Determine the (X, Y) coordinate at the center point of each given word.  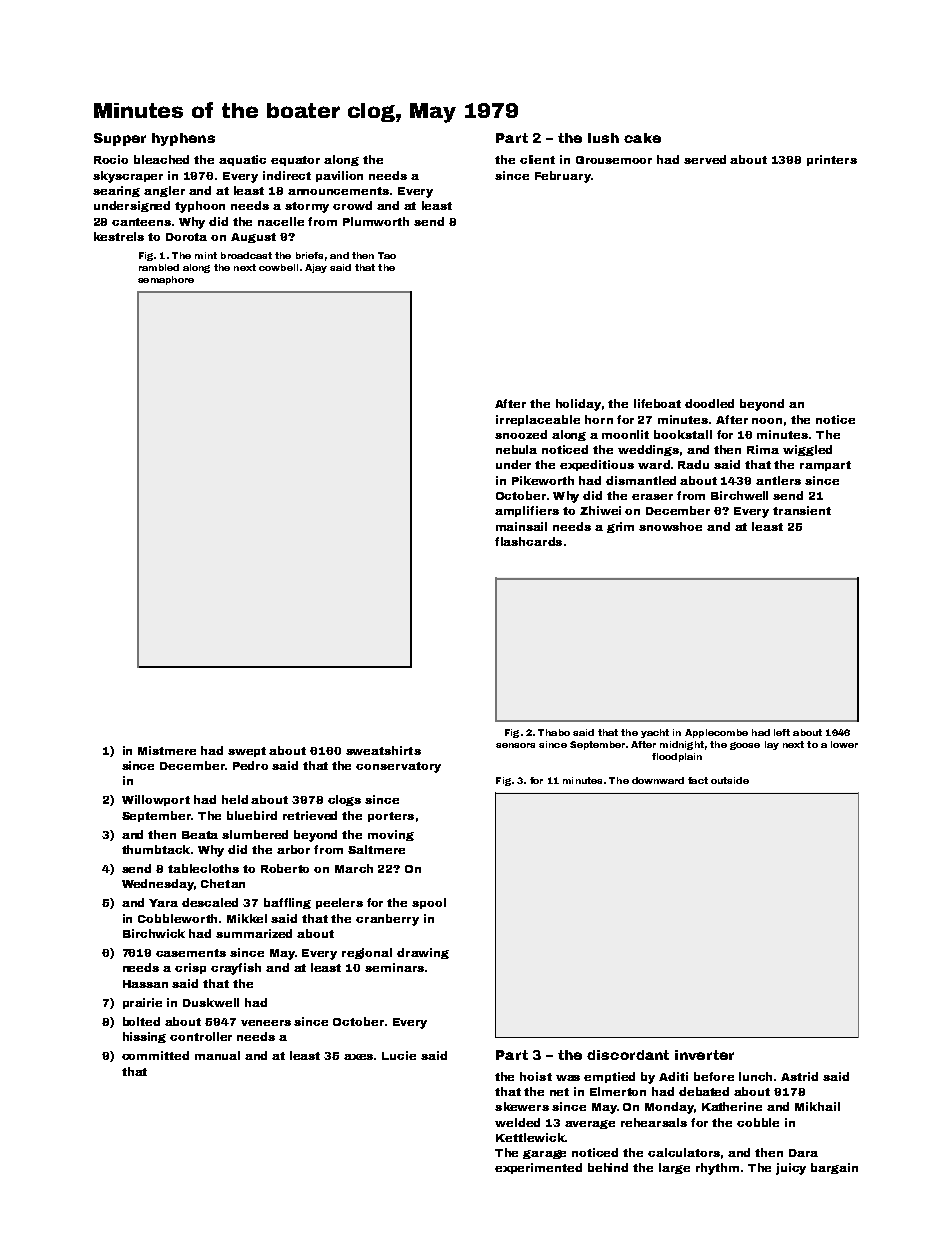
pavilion (339, 176)
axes (358, 1057)
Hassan (145, 984)
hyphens (183, 139)
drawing (423, 953)
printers (832, 160)
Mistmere (167, 750)
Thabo (554, 732)
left (782, 732)
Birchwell (739, 495)
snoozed (521, 434)
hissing (144, 1037)
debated (704, 1091)
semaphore (166, 280)
